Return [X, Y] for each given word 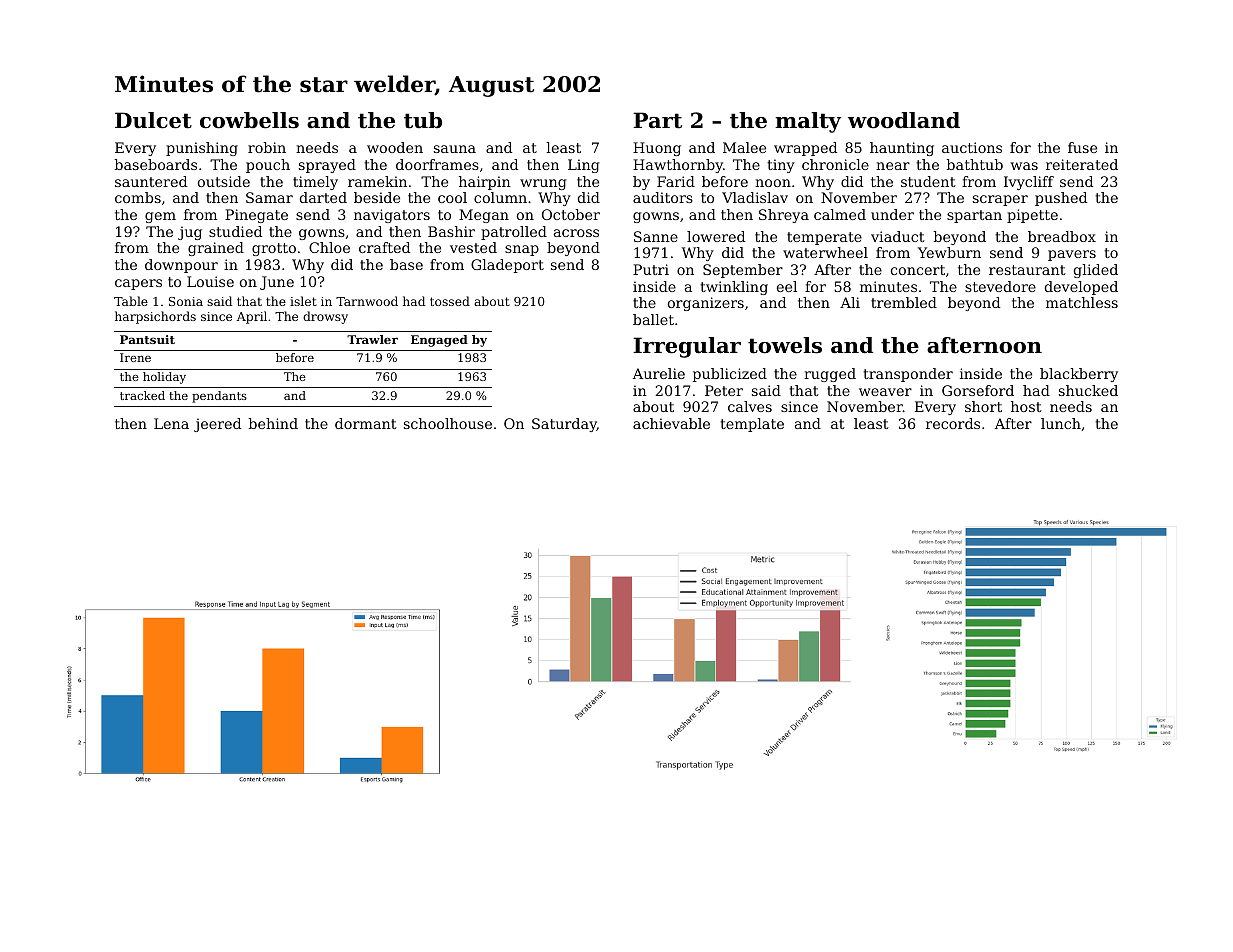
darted [323, 197]
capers [138, 284]
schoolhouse [448, 423]
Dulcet [153, 120]
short [983, 406]
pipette [1032, 216]
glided [1096, 271]
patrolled [514, 233]
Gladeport [507, 266]
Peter [724, 390]
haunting [902, 149]
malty [808, 122]
